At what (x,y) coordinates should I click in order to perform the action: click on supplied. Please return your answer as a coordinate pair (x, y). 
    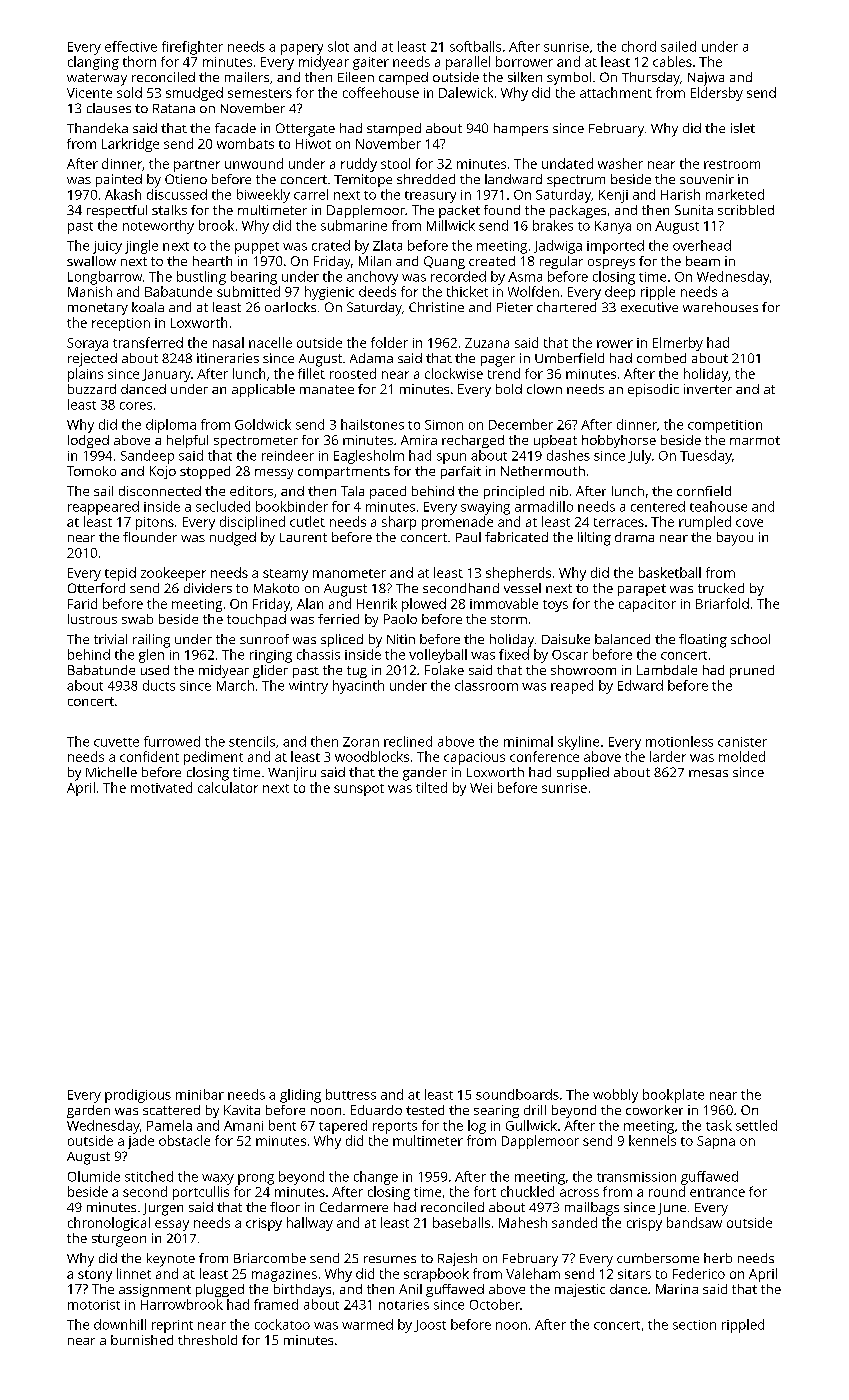
    Looking at the image, I should click on (583, 773).
